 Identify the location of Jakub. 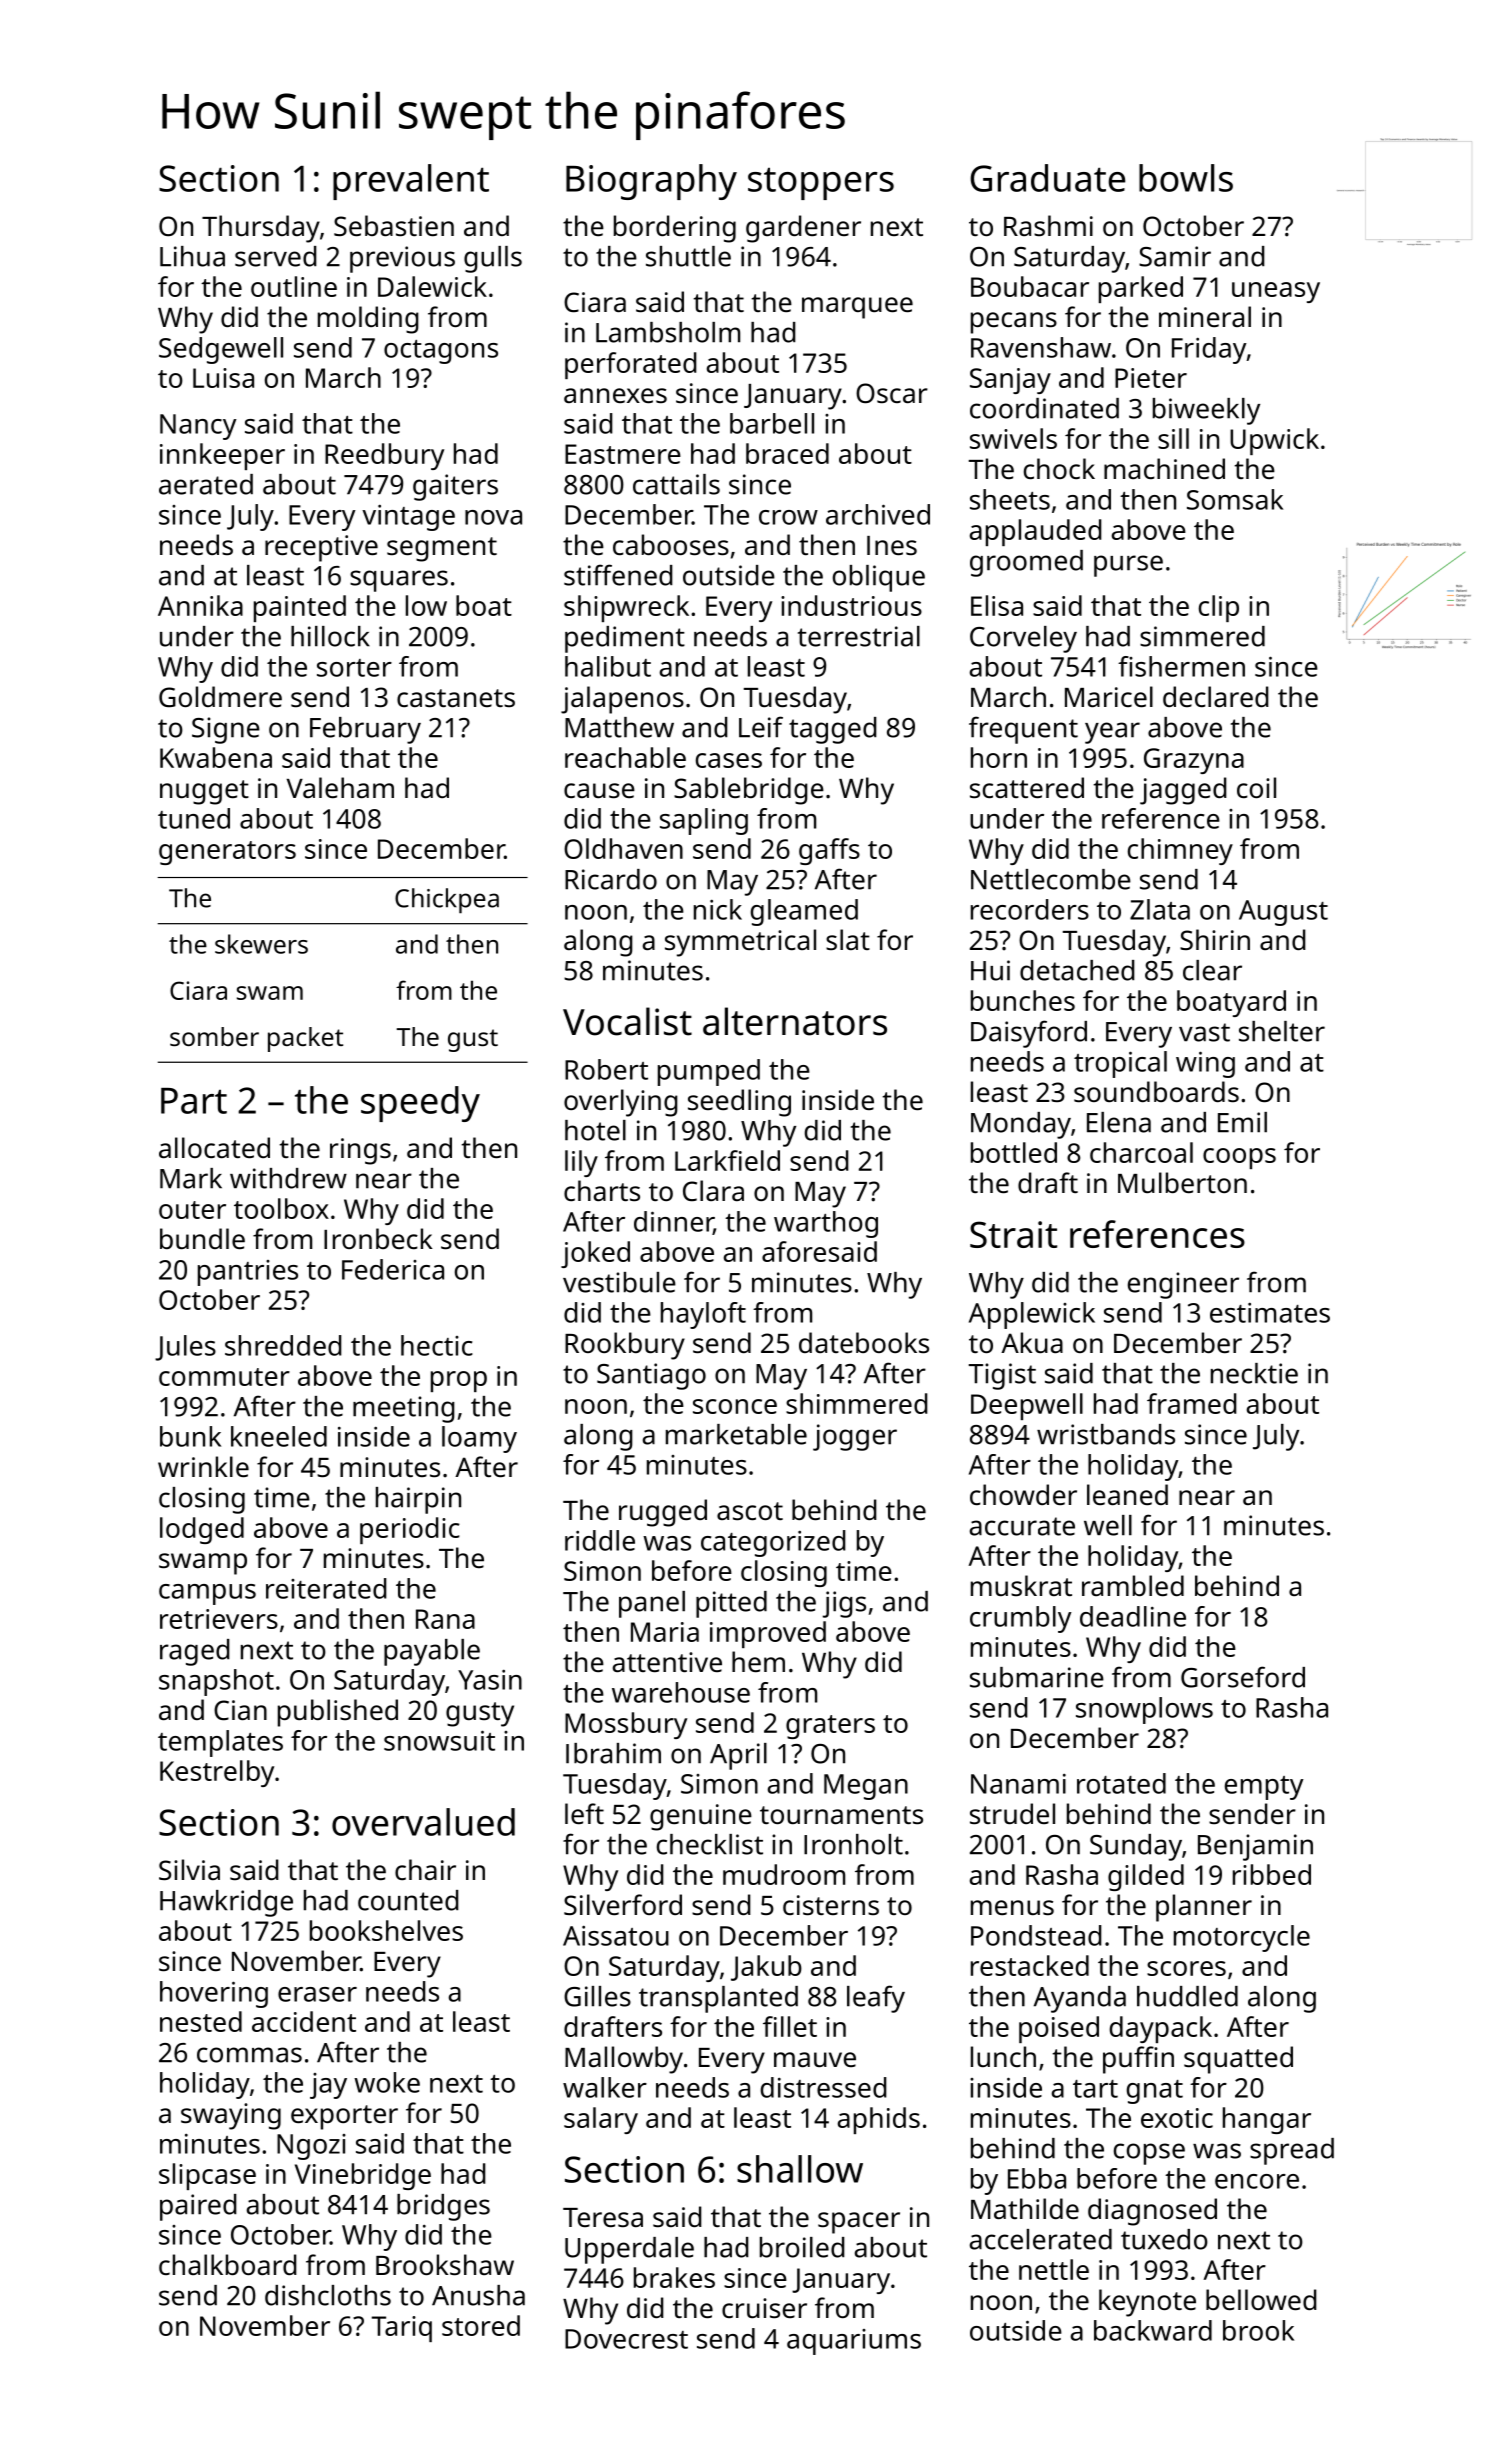
(766, 1968).
